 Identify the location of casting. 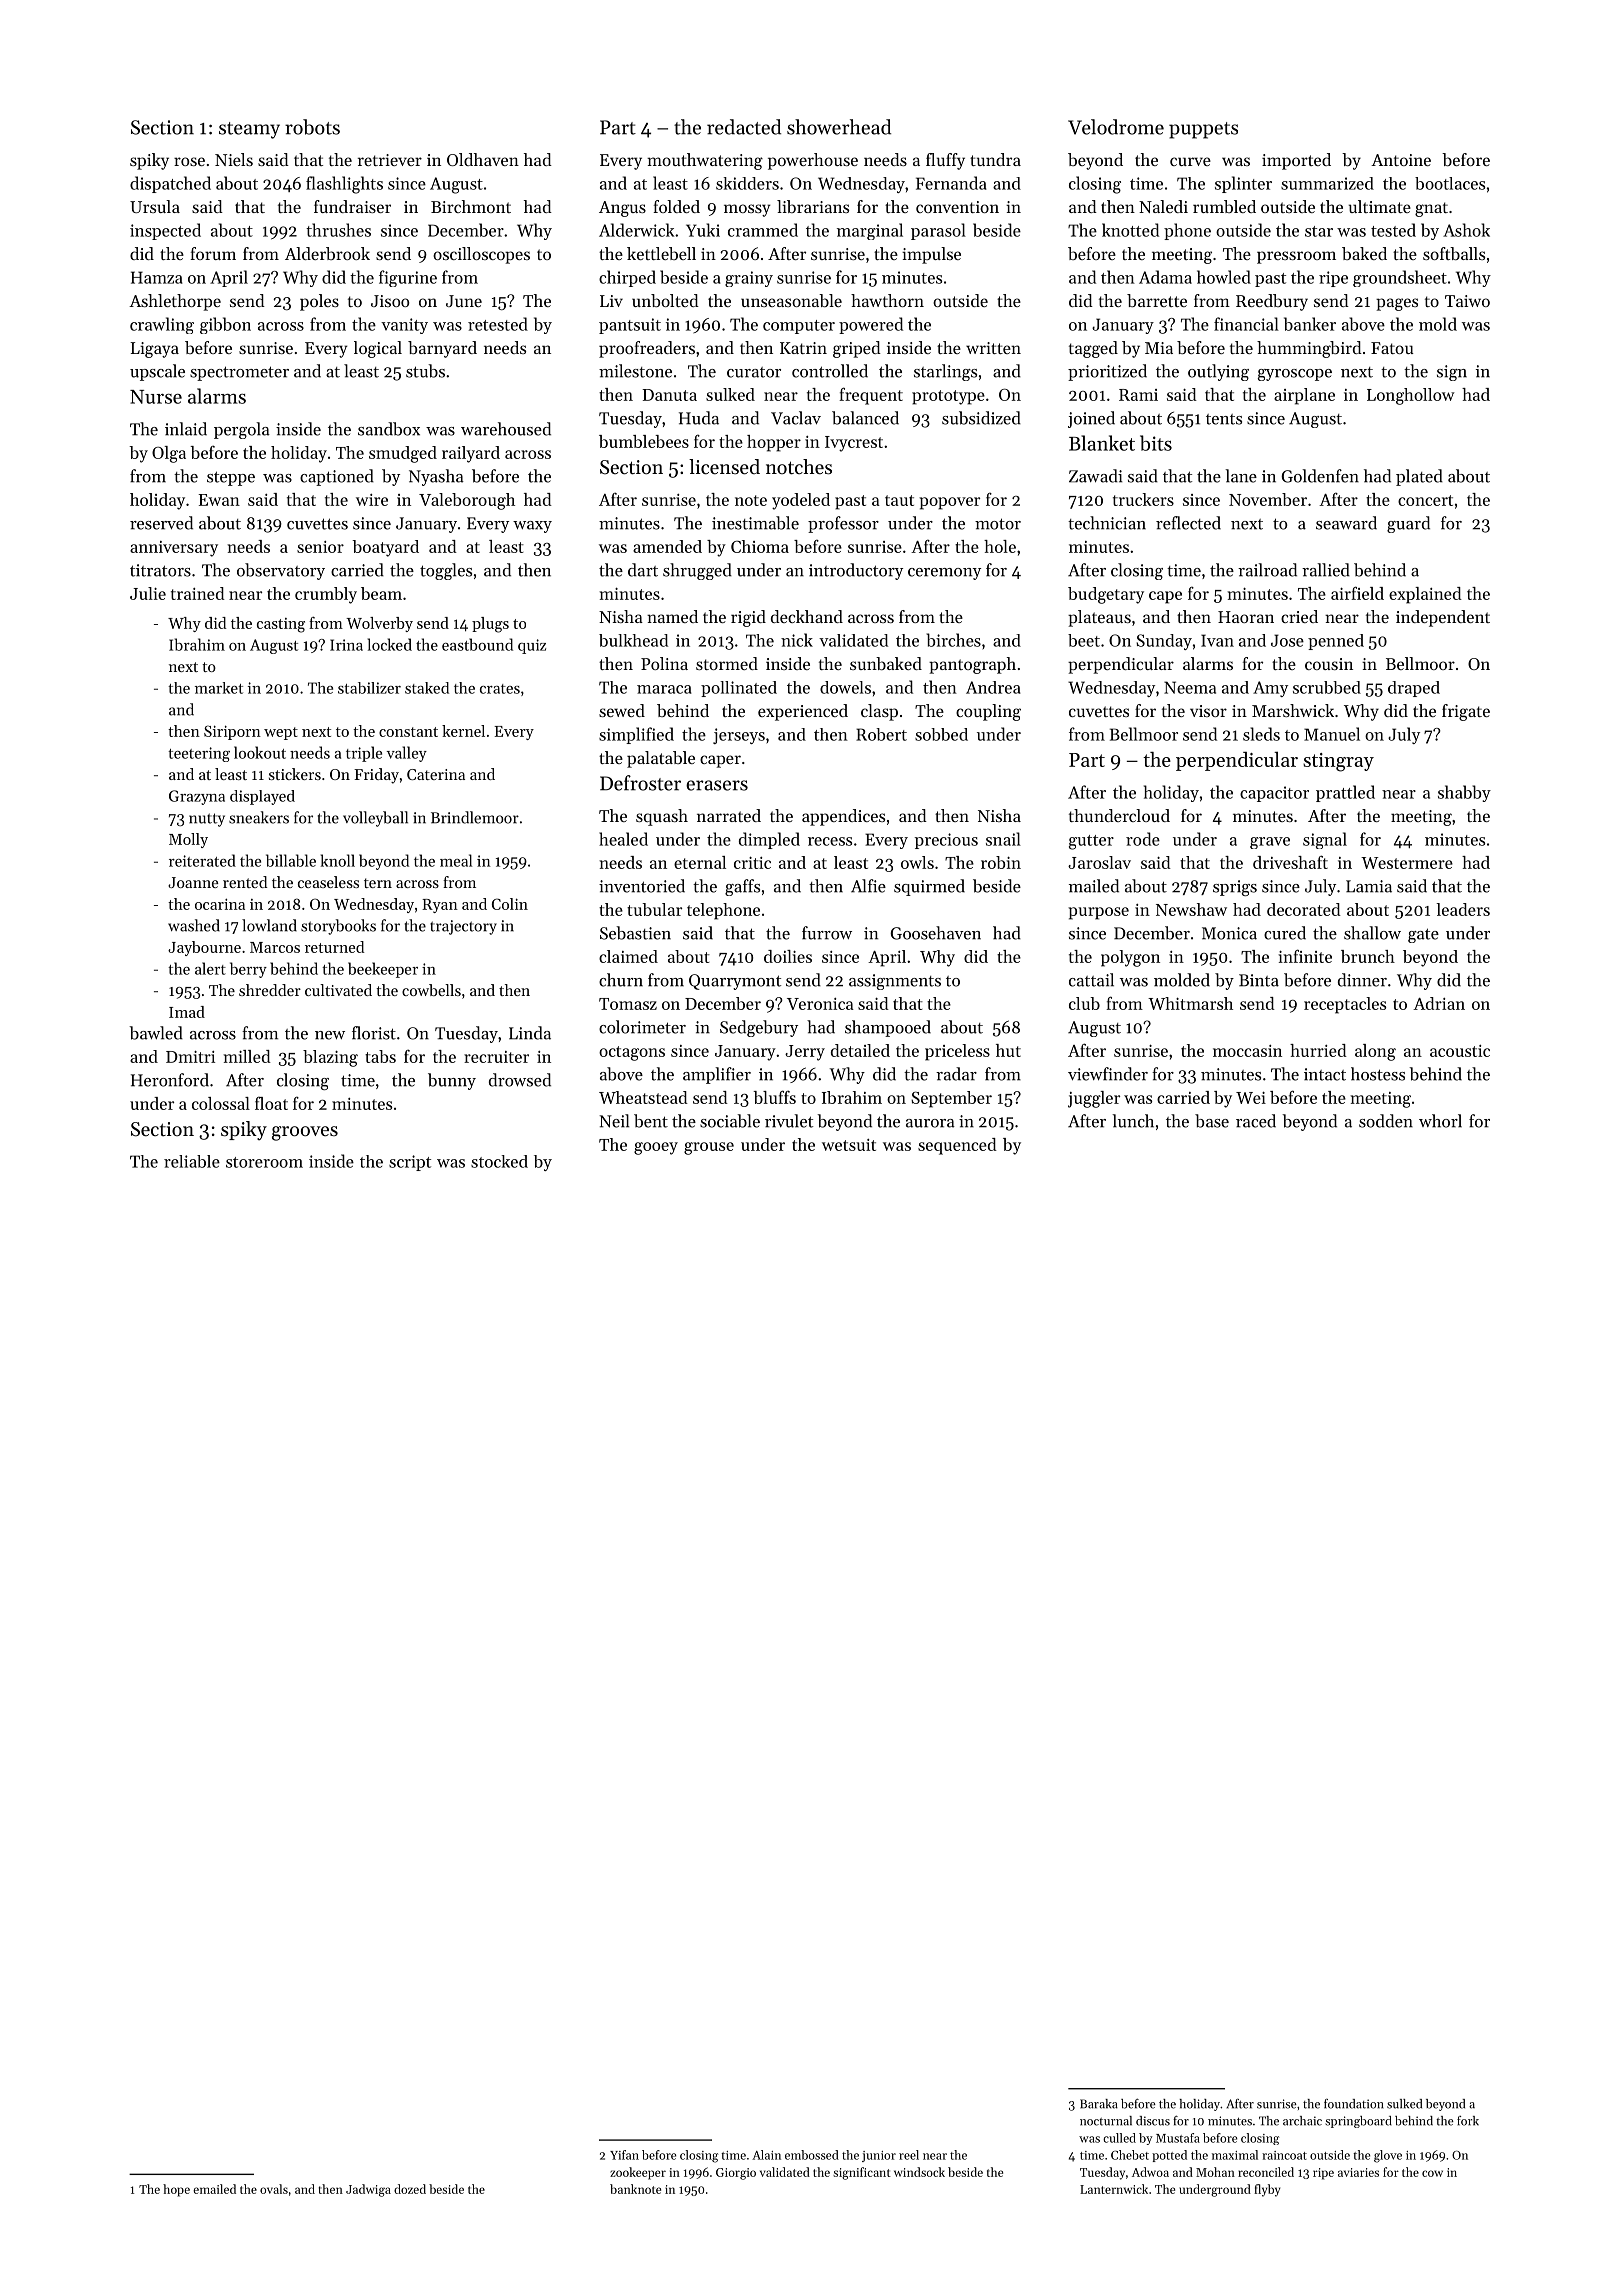
(281, 625).
